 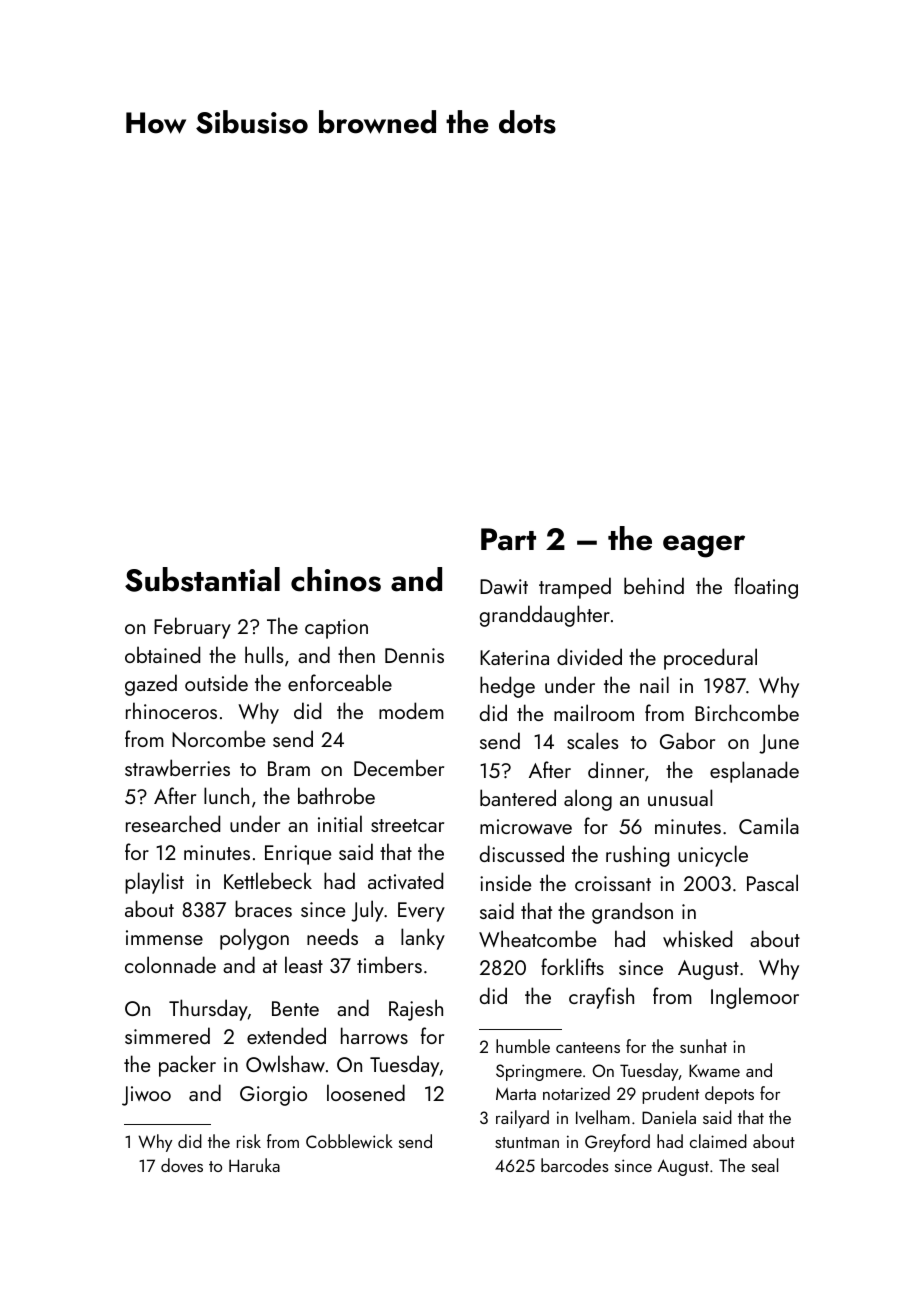 I want to click on lanky, so click(x=423, y=939).
